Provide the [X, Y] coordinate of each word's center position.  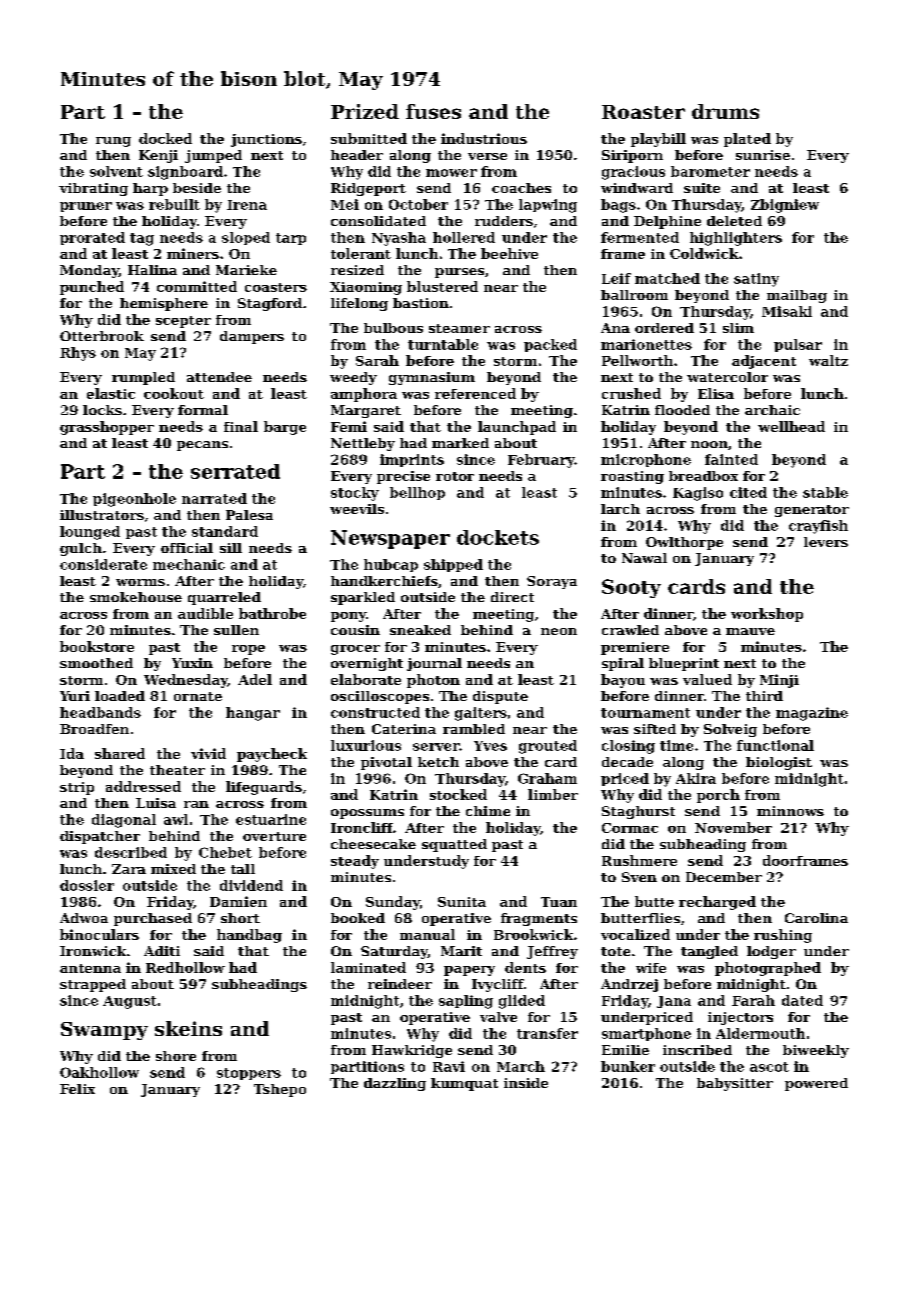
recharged [717, 903]
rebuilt [174, 204]
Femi [349, 426]
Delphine [667, 222]
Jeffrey [552, 952]
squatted [454, 845]
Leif [616, 278]
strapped [93, 985]
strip [77, 788]
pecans [202, 446]
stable [825, 492]
